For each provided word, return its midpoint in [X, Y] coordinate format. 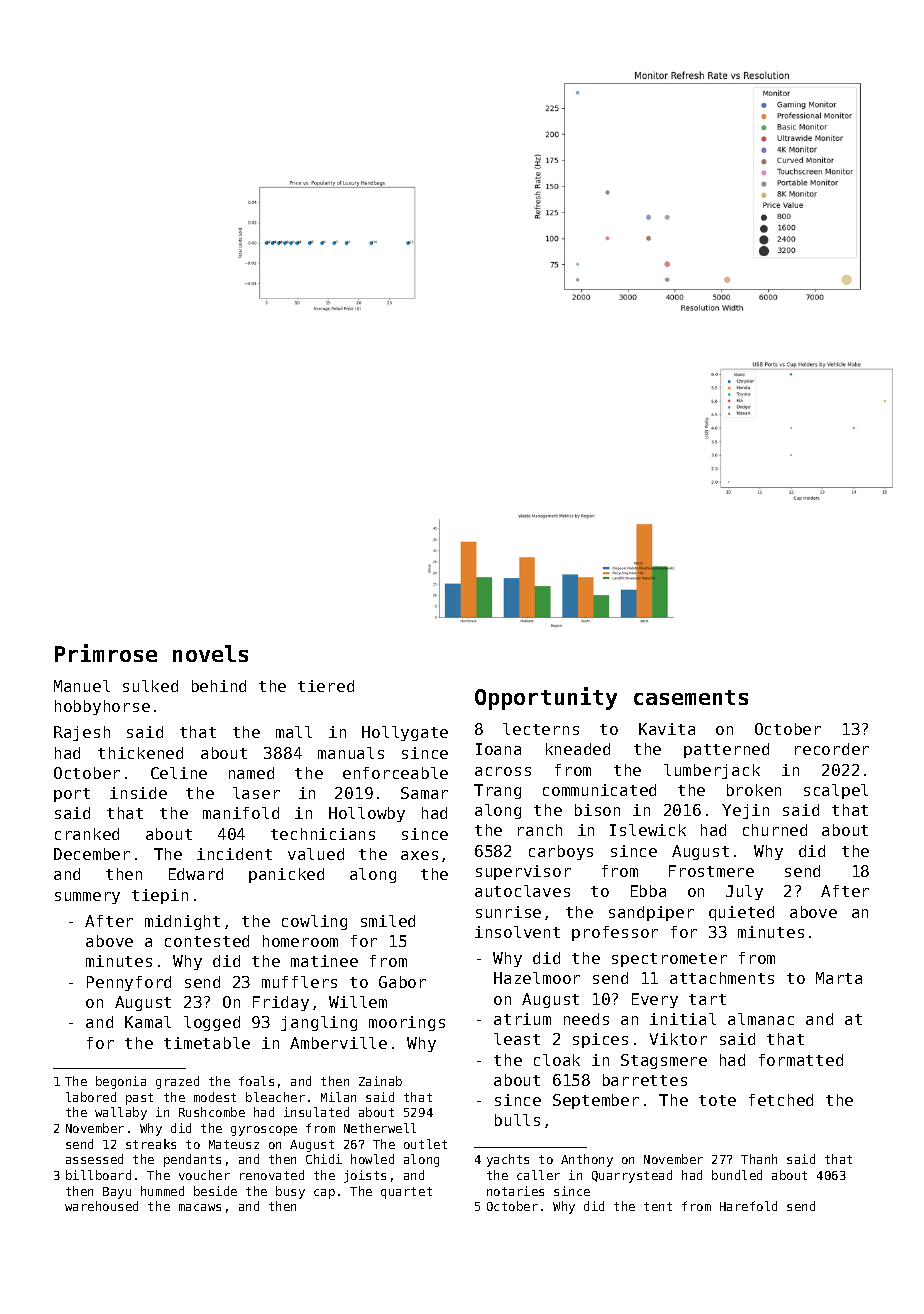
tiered [326, 686]
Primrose [106, 653]
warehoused [101, 1206]
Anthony [587, 1160]
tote [717, 1100]
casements [691, 697]
